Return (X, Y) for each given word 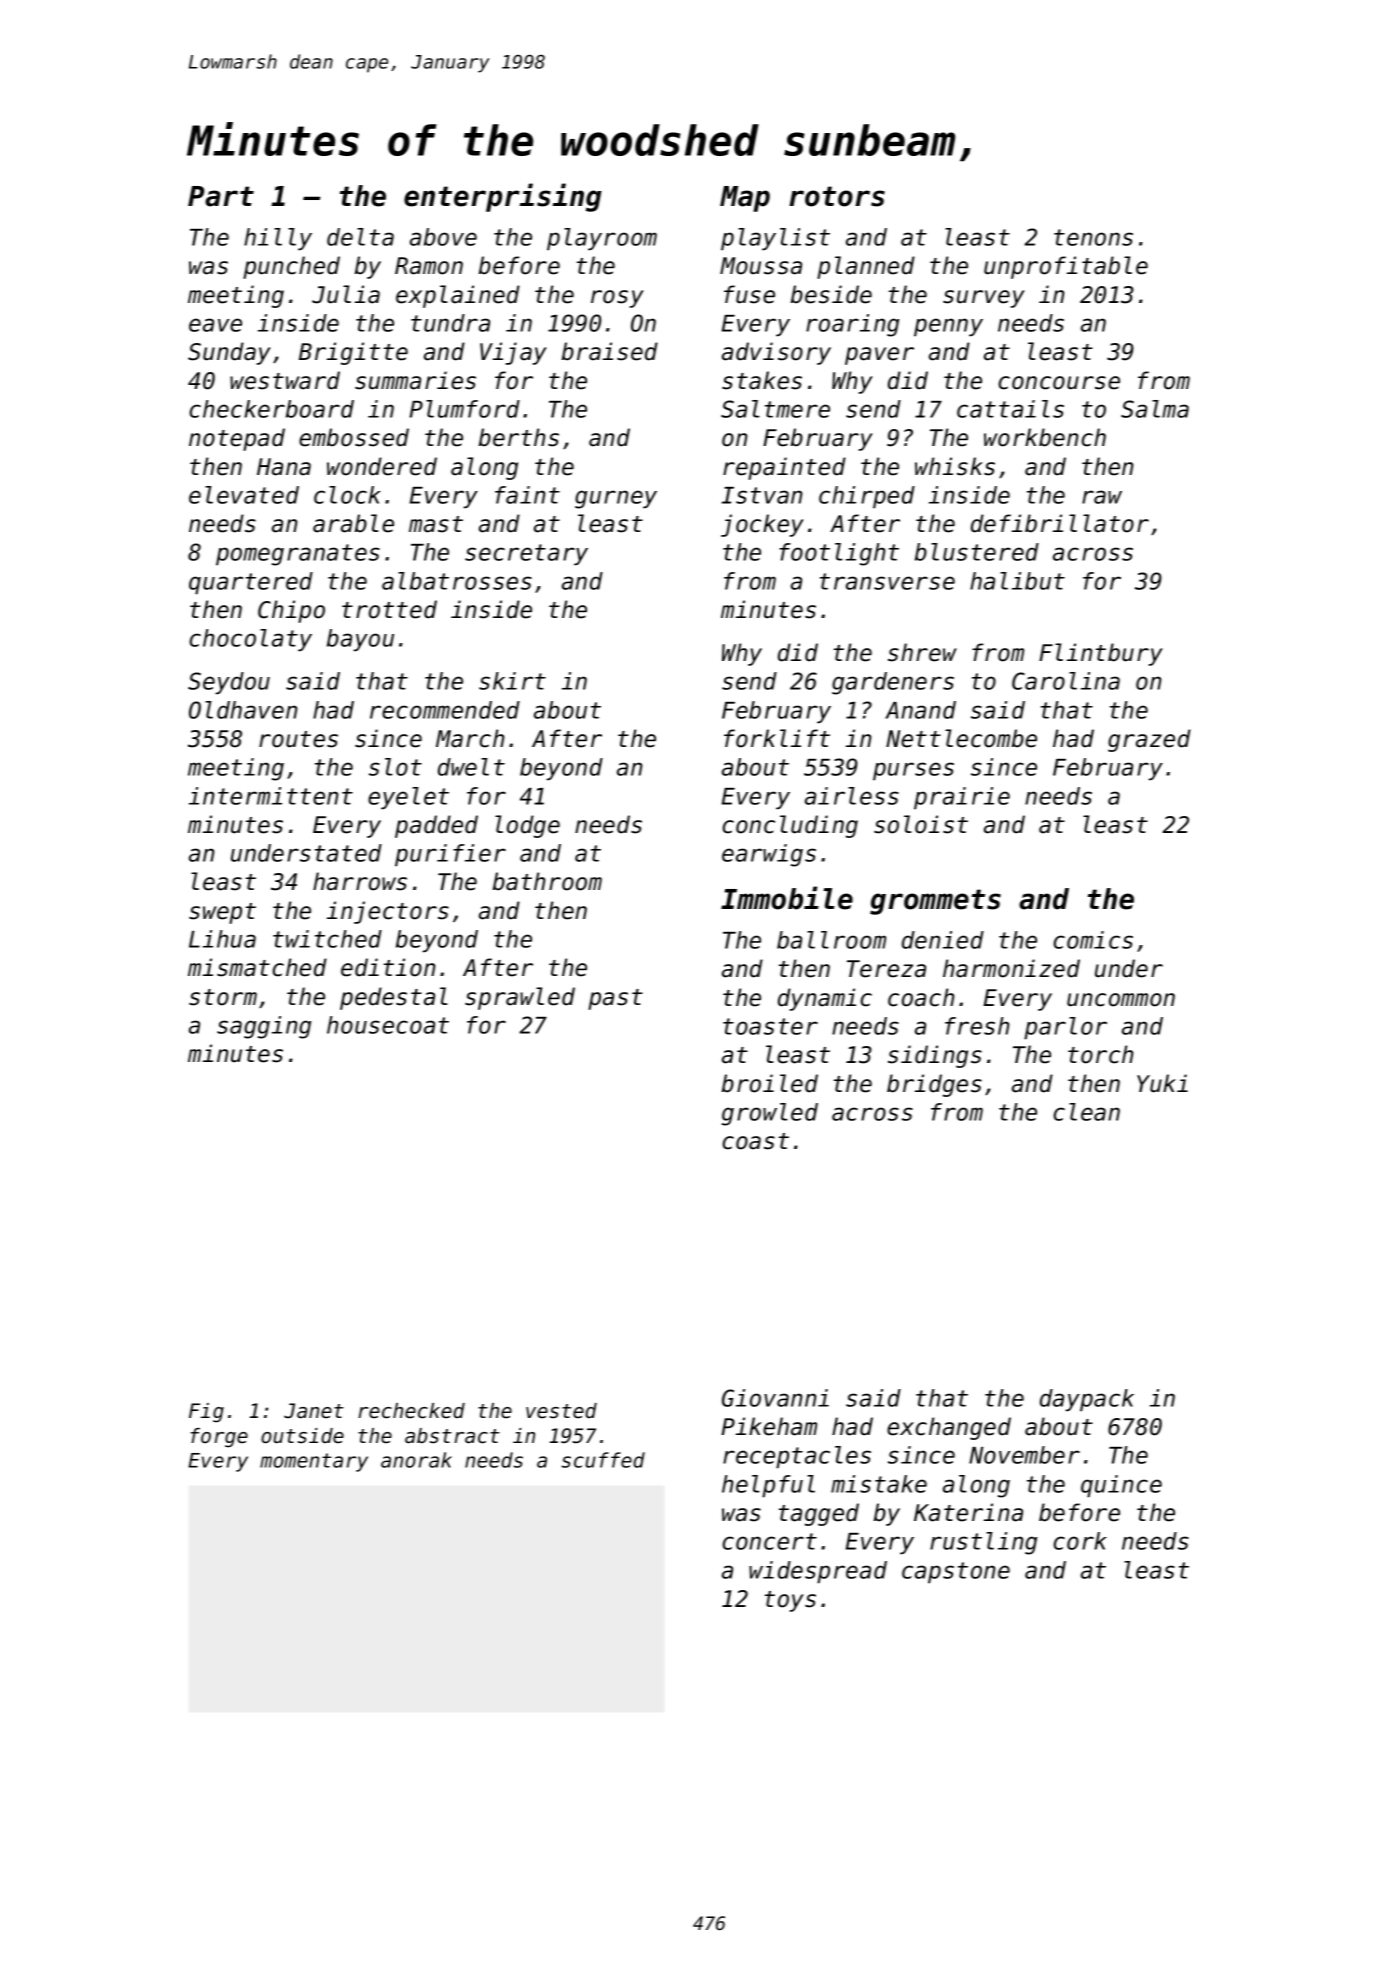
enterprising (503, 197)
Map (745, 199)
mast (436, 524)
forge (219, 1438)
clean (1087, 1112)
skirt (512, 681)
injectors (388, 912)
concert (770, 1541)
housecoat (388, 1025)
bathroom (547, 881)
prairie (962, 798)
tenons (1093, 237)
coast (756, 1141)
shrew (922, 652)
